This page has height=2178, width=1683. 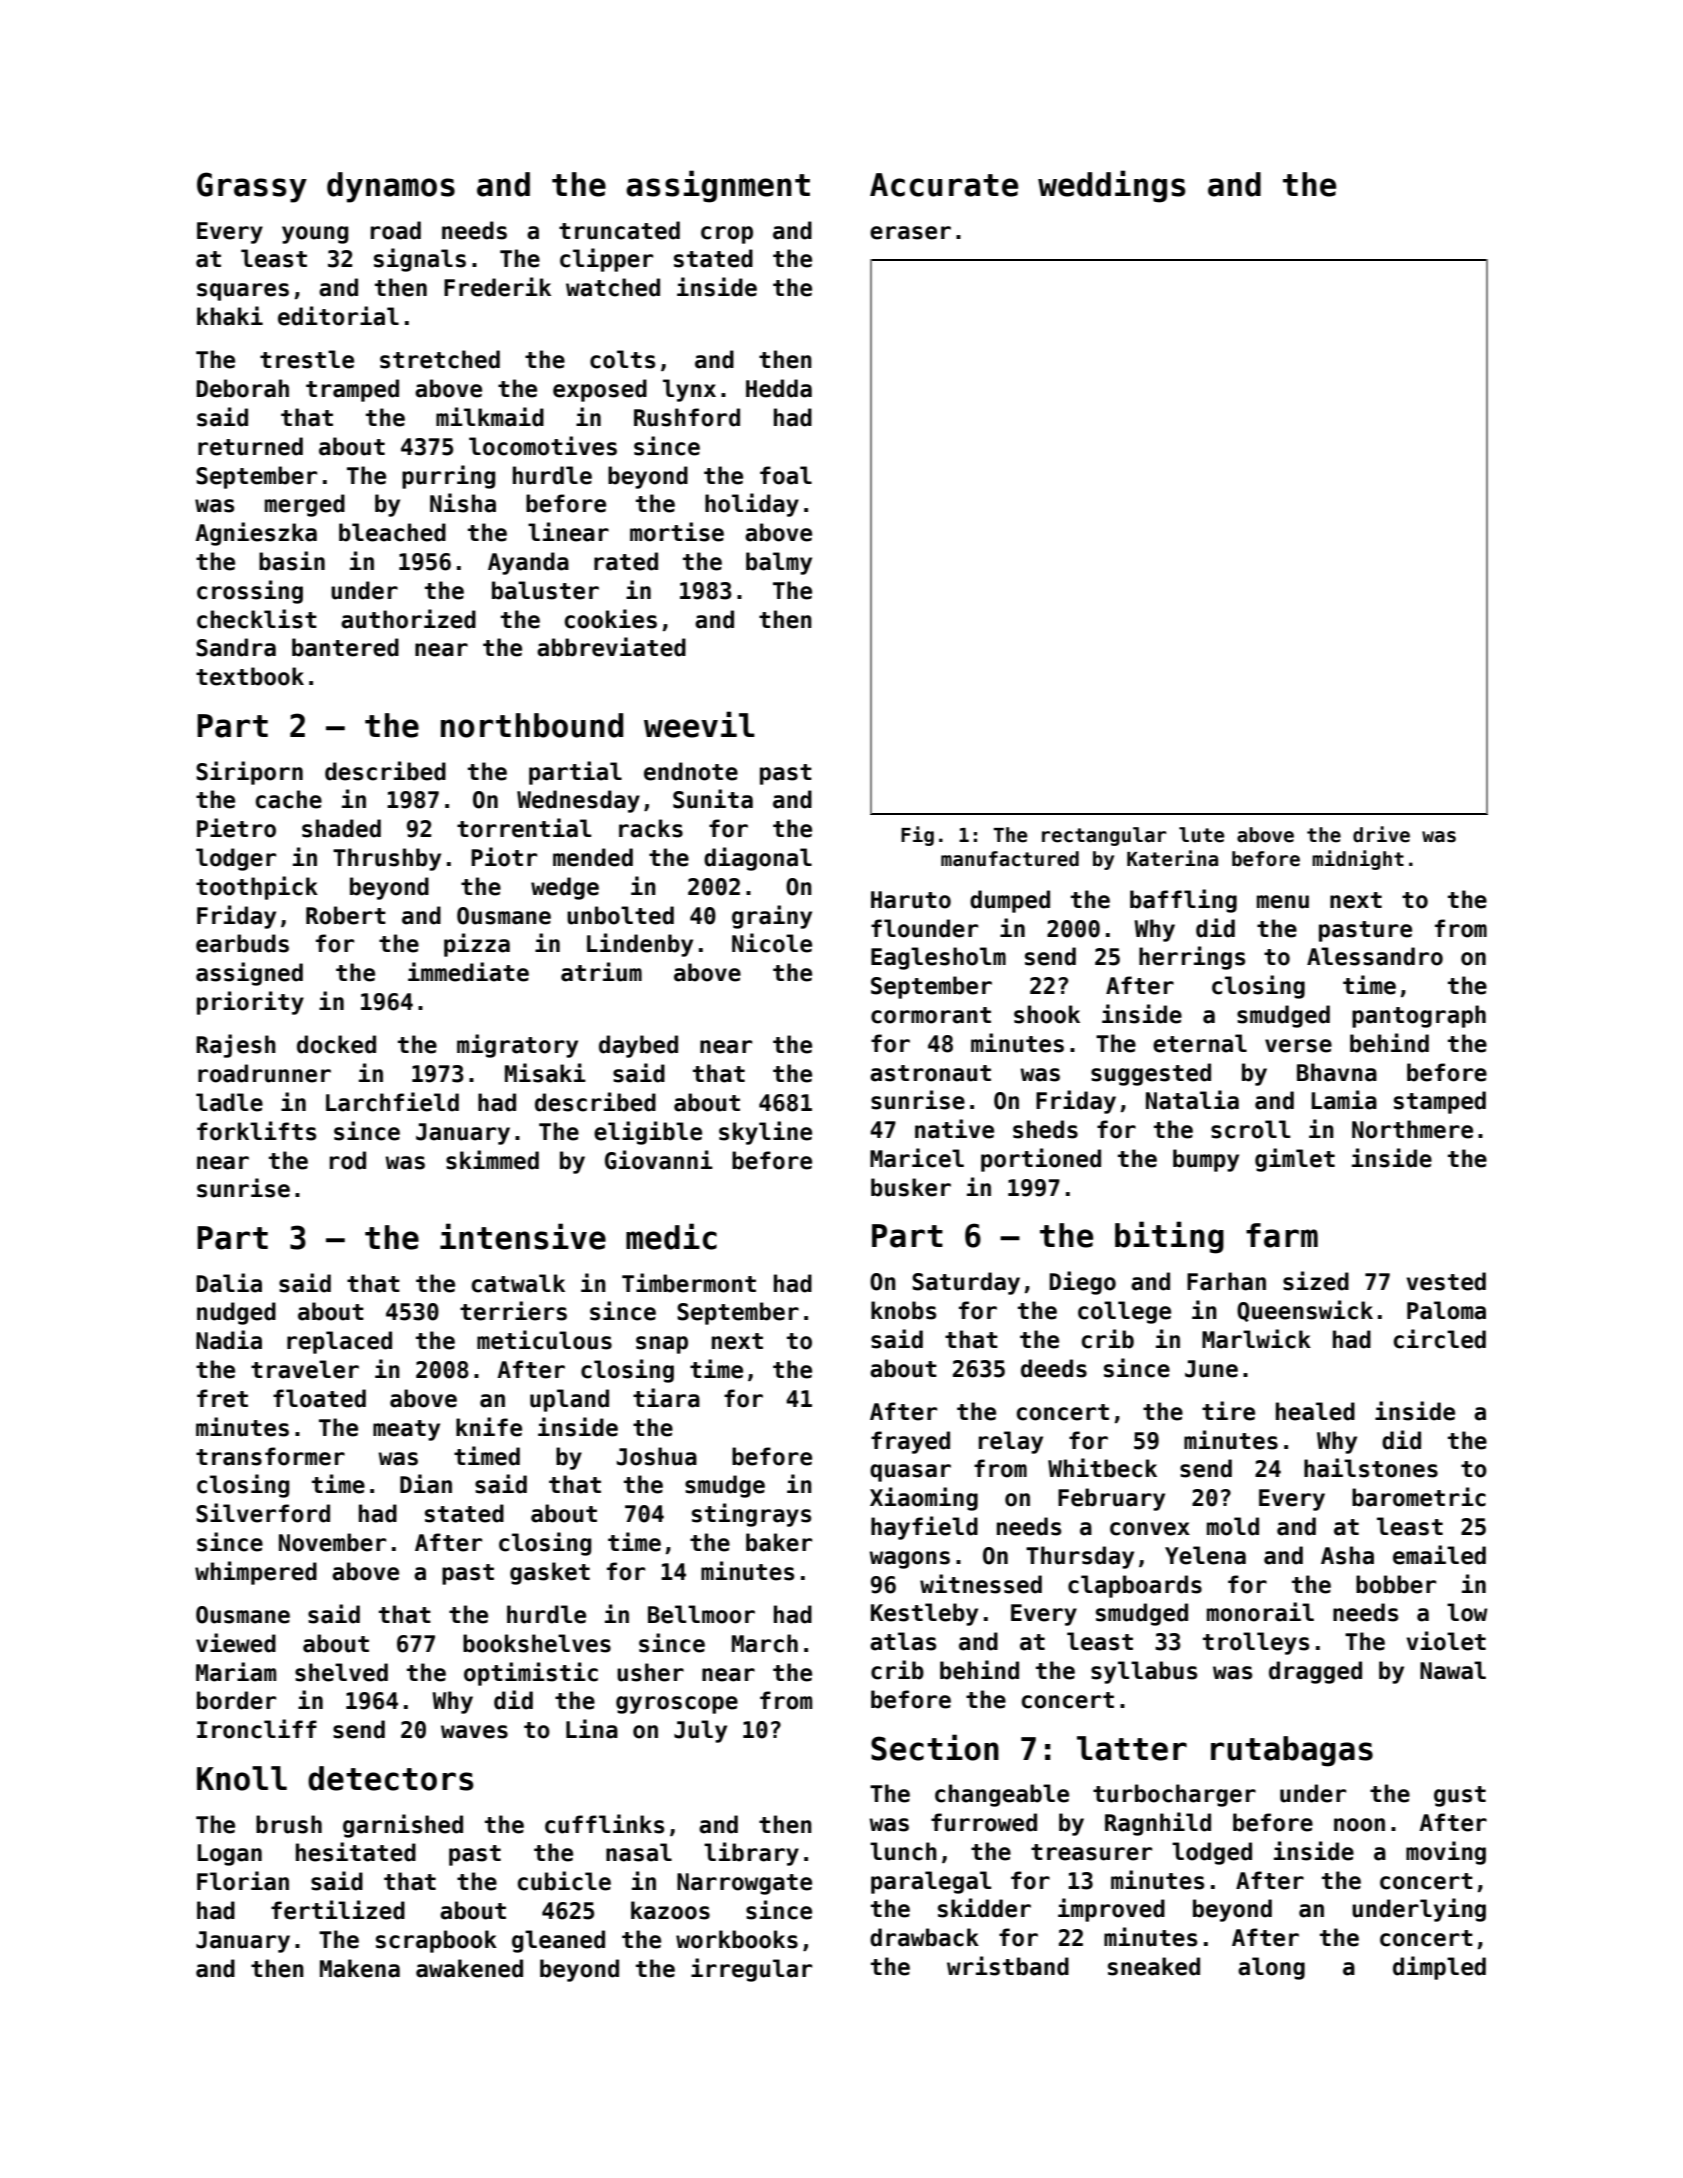 What do you see at coordinates (903, 1310) in the page?
I see `knobs` at bounding box center [903, 1310].
